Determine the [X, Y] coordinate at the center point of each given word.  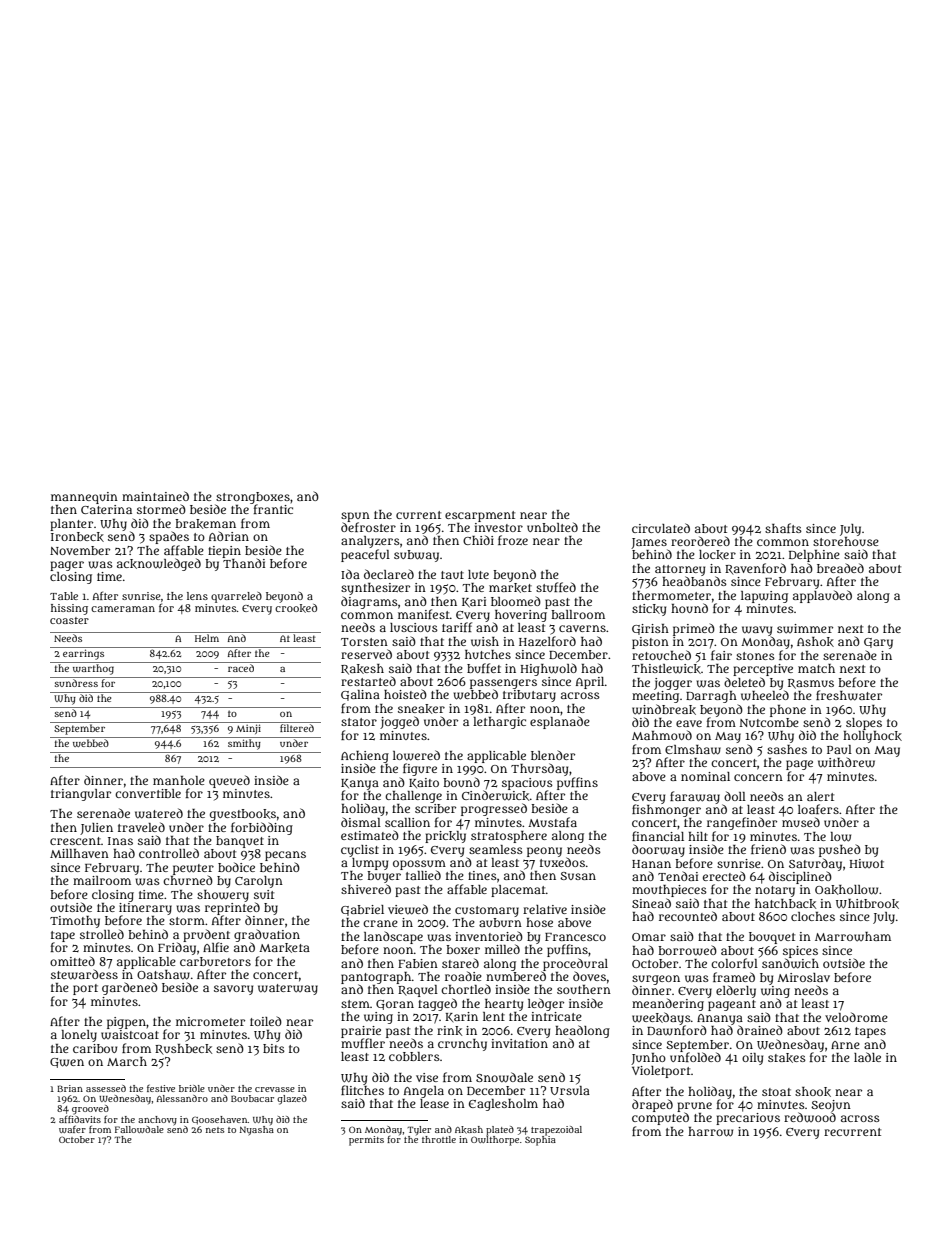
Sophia [540, 1141]
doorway [658, 850]
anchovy [157, 1120]
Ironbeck [77, 537]
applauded [822, 596]
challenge [413, 797]
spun [355, 517]
